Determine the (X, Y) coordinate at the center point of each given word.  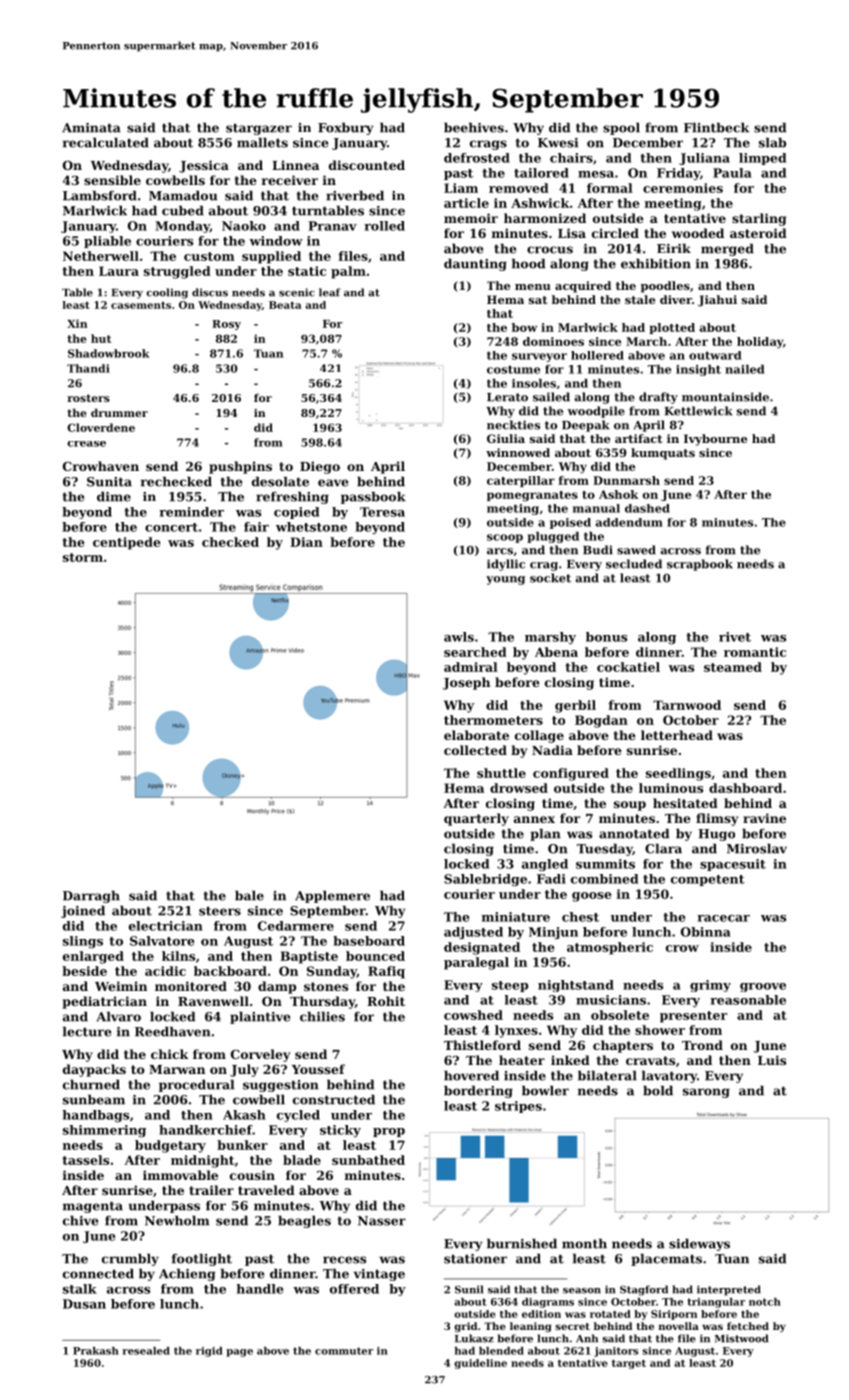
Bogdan (601, 721)
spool (621, 128)
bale (249, 895)
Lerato (507, 397)
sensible (112, 180)
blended (501, 1351)
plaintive (260, 1017)
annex (534, 819)
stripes (518, 1107)
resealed (146, 1351)
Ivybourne (715, 440)
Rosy (226, 325)
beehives (474, 127)
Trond (702, 1045)
